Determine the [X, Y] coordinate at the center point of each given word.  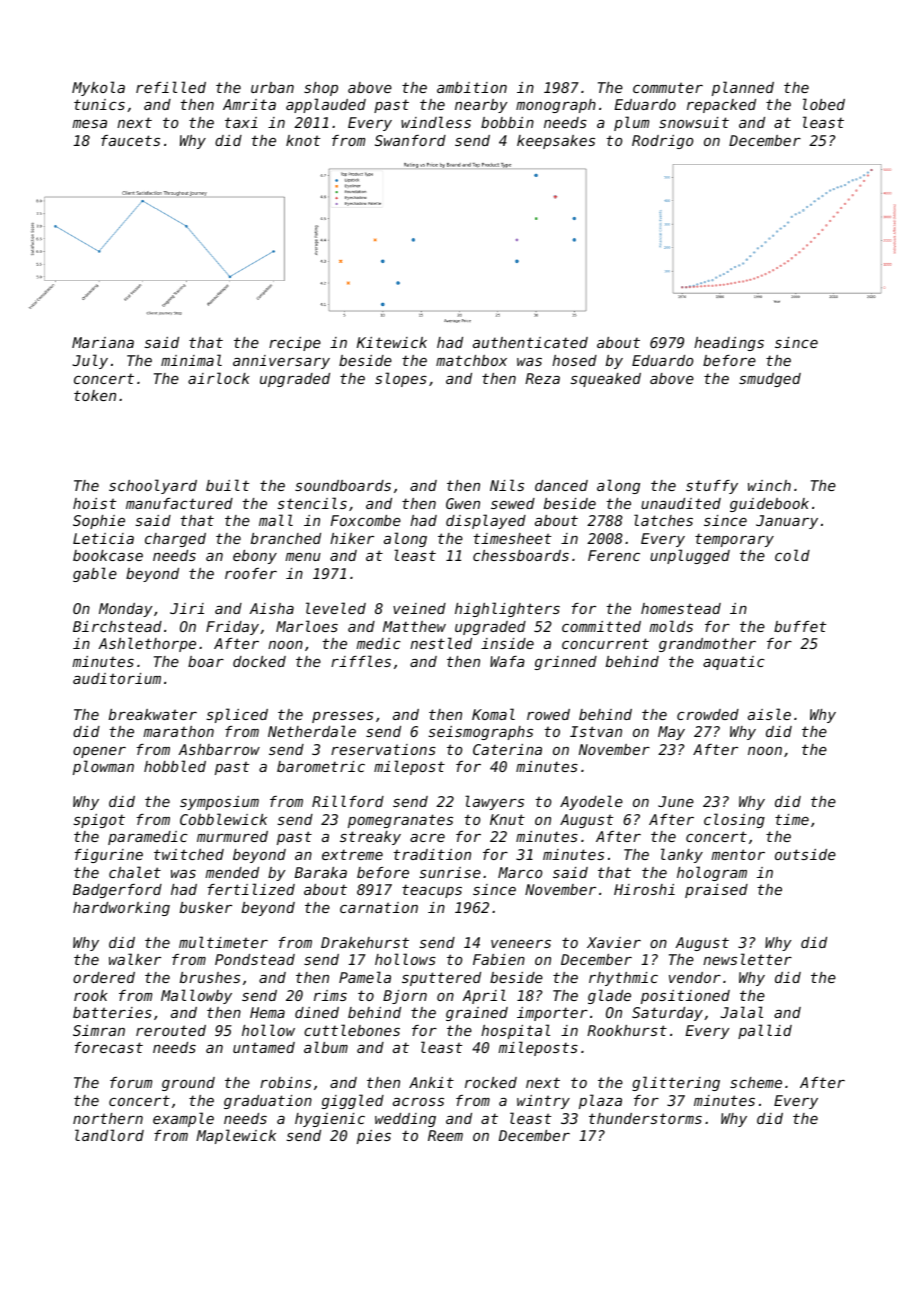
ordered [104, 977]
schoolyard [153, 486]
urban [272, 87]
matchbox [471, 360]
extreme [352, 854]
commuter [668, 87]
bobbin [507, 122]
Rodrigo [662, 142]
